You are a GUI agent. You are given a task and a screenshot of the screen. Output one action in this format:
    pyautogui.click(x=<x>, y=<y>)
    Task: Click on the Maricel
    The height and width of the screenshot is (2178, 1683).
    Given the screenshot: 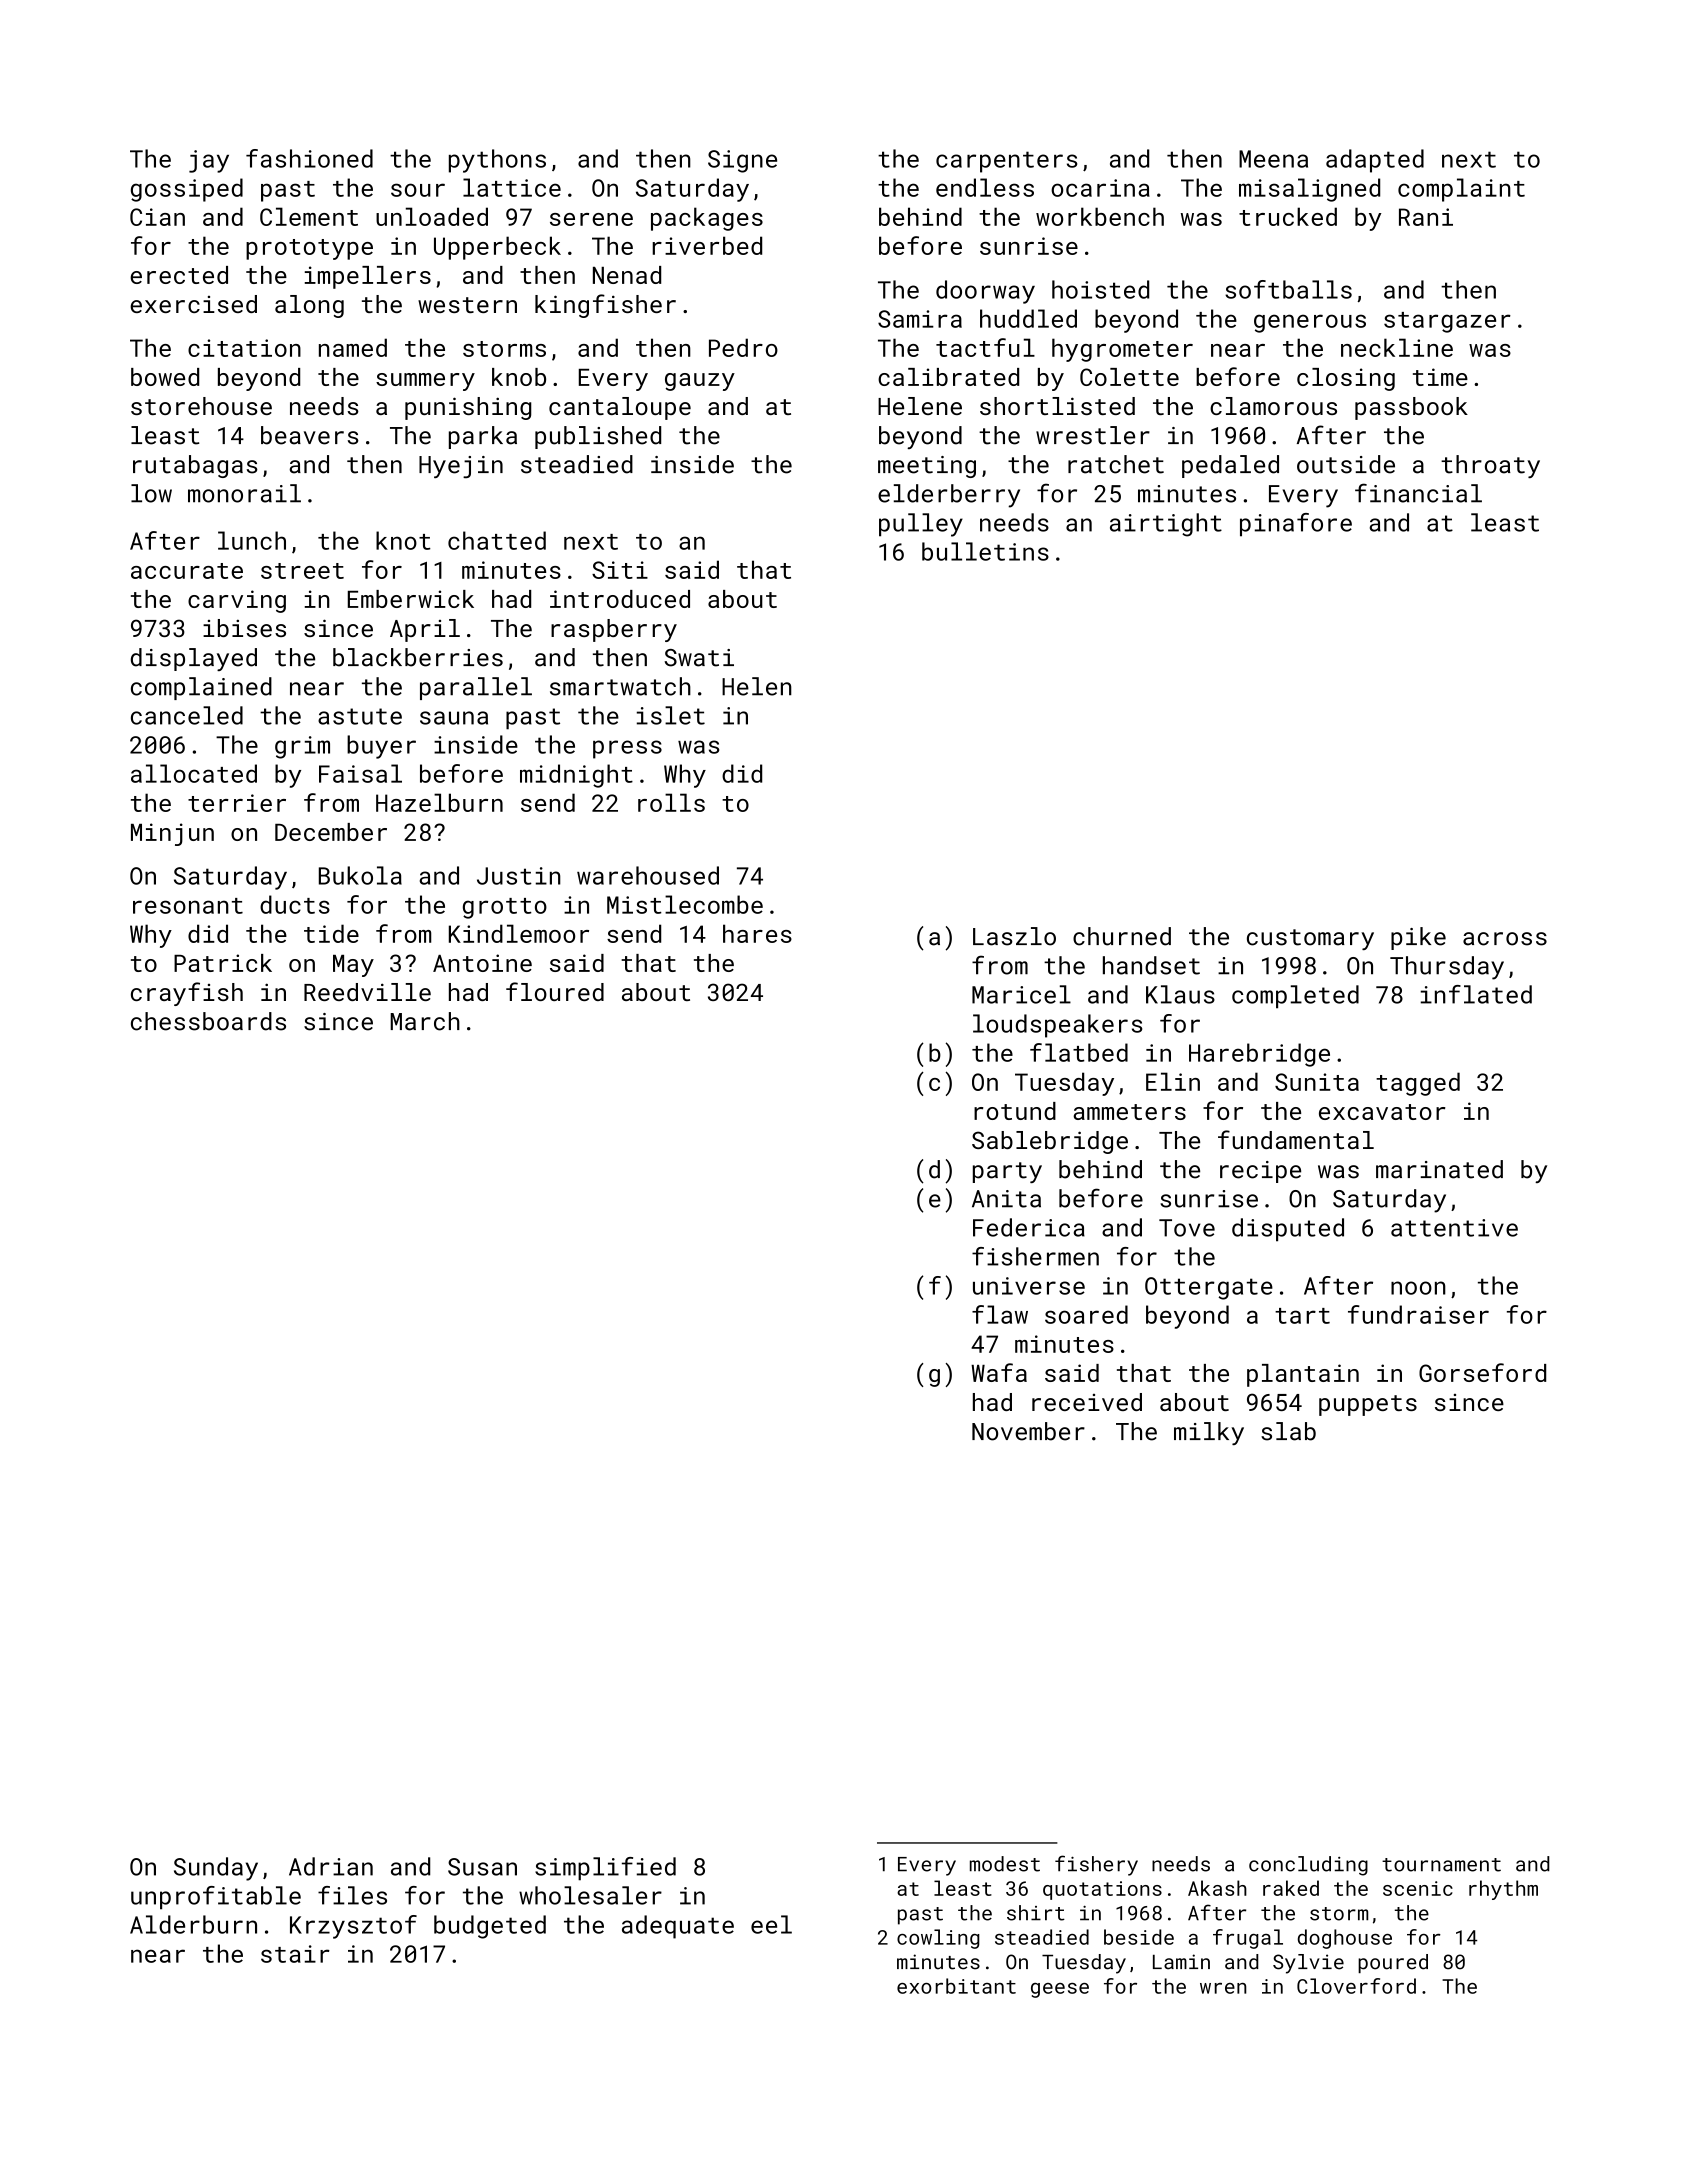 What is the action you would take?
    pyautogui.click(x=1021, y=994)
